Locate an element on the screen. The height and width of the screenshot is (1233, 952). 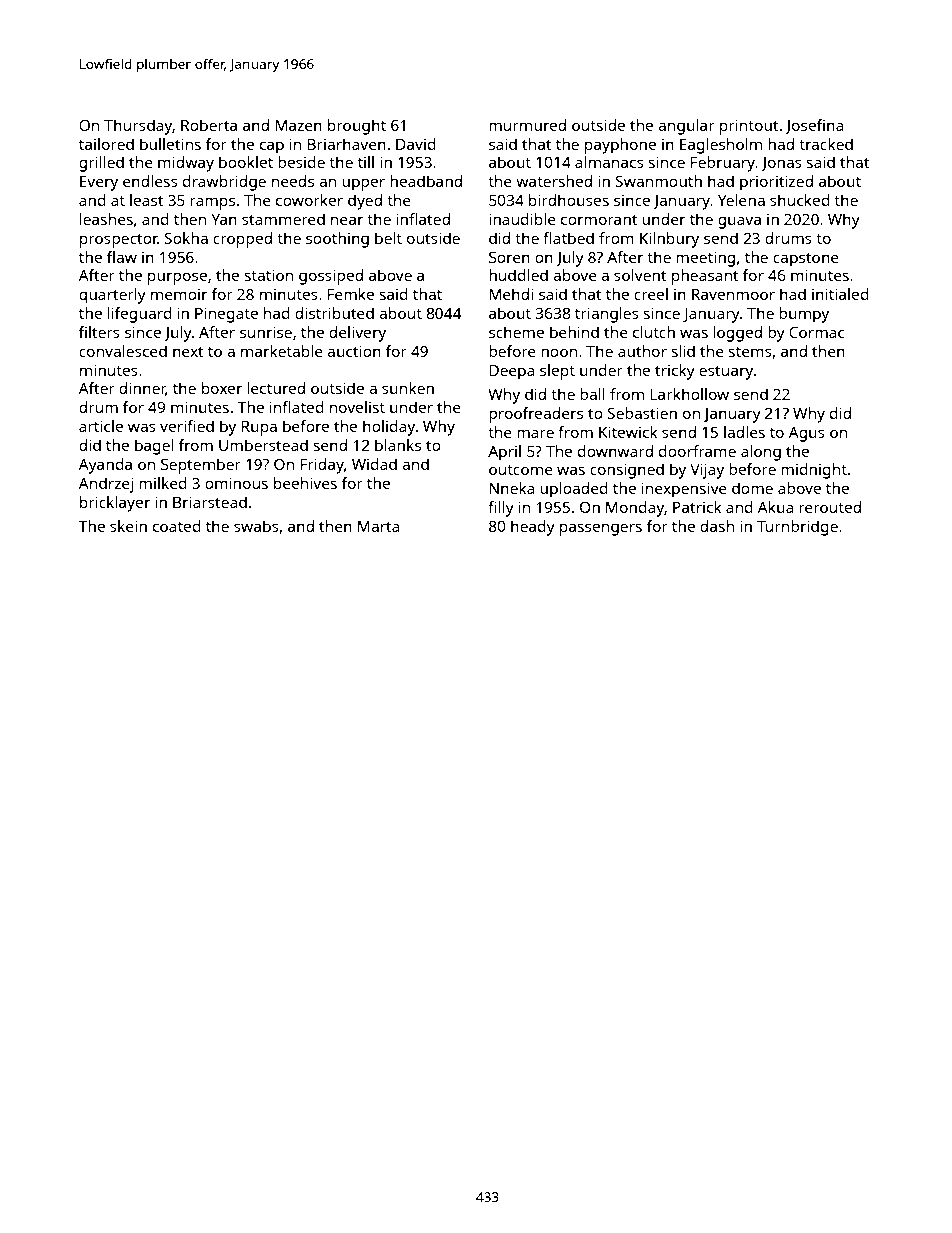
beside is located at coordinates (301, 162).
